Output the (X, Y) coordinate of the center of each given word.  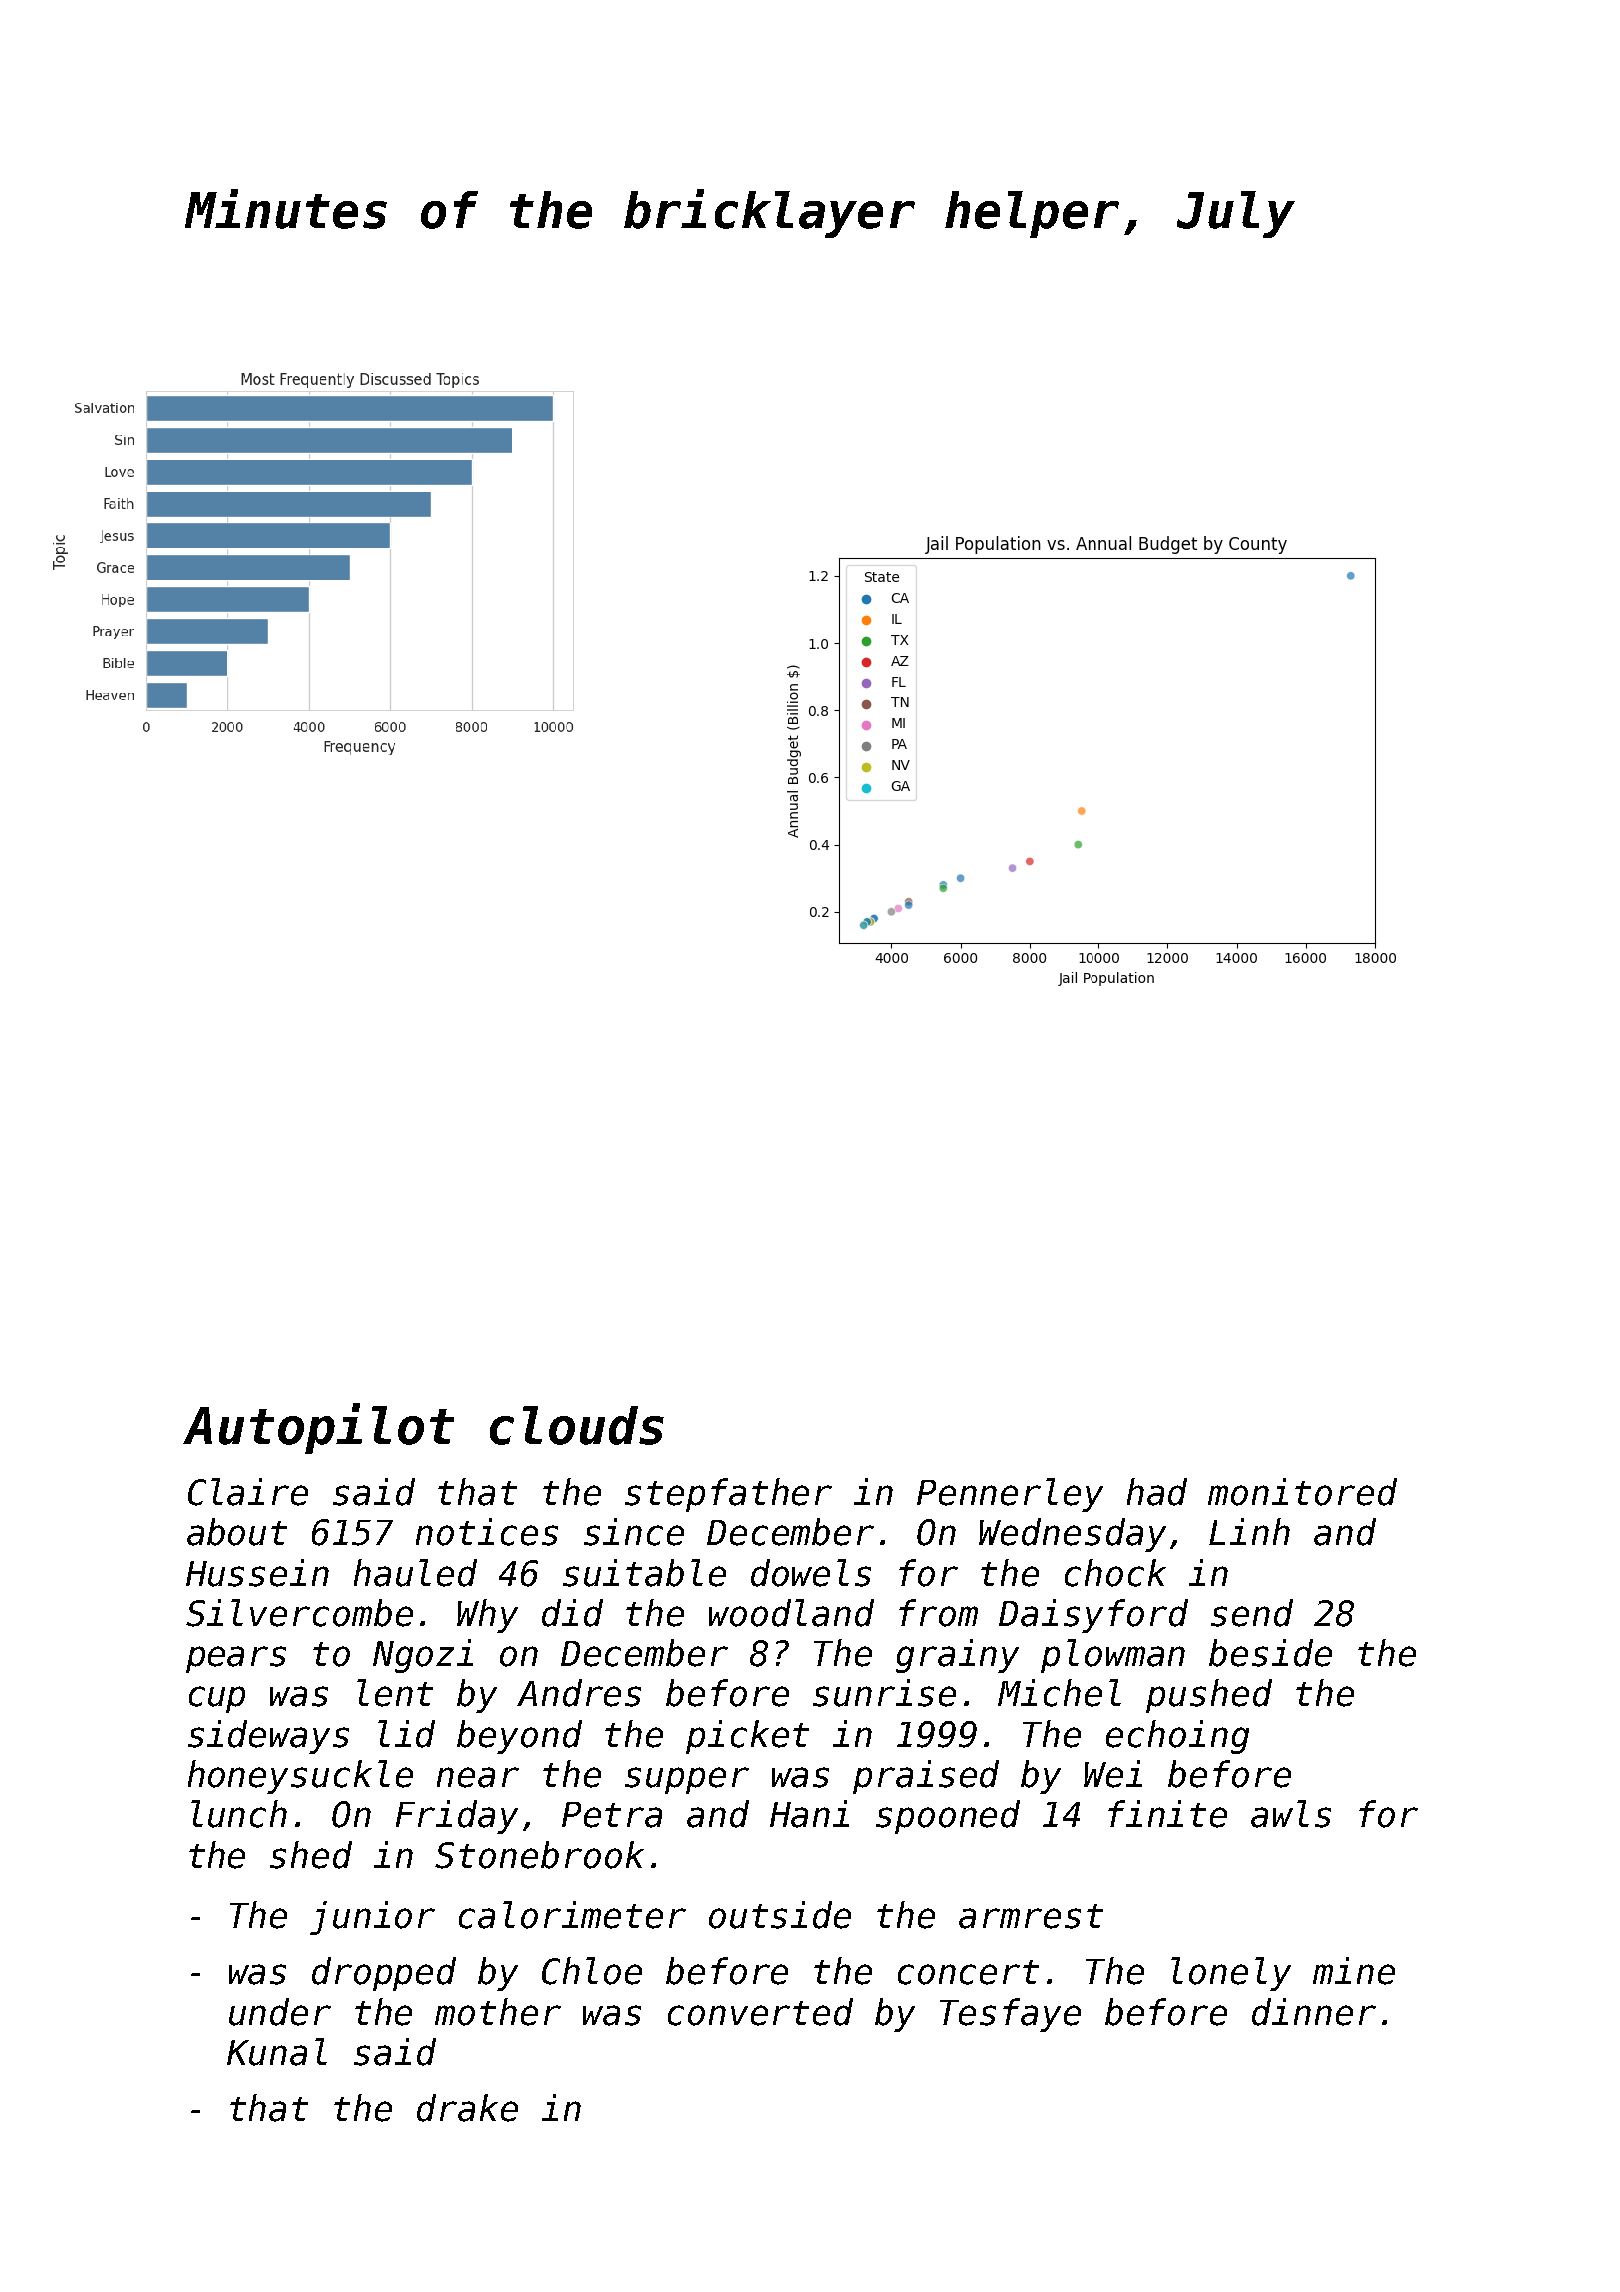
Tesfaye (1010, 2015)
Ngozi (423, 1656)
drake (467, 2108)
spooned (948, 1817)
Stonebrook (539, 1855)
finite (1167, 1814)
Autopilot (318, 1428)
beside (1270, 1653)
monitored (1302, 1492)
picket (747, 1737)
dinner (1314, 2012)
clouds (577, 1425)
